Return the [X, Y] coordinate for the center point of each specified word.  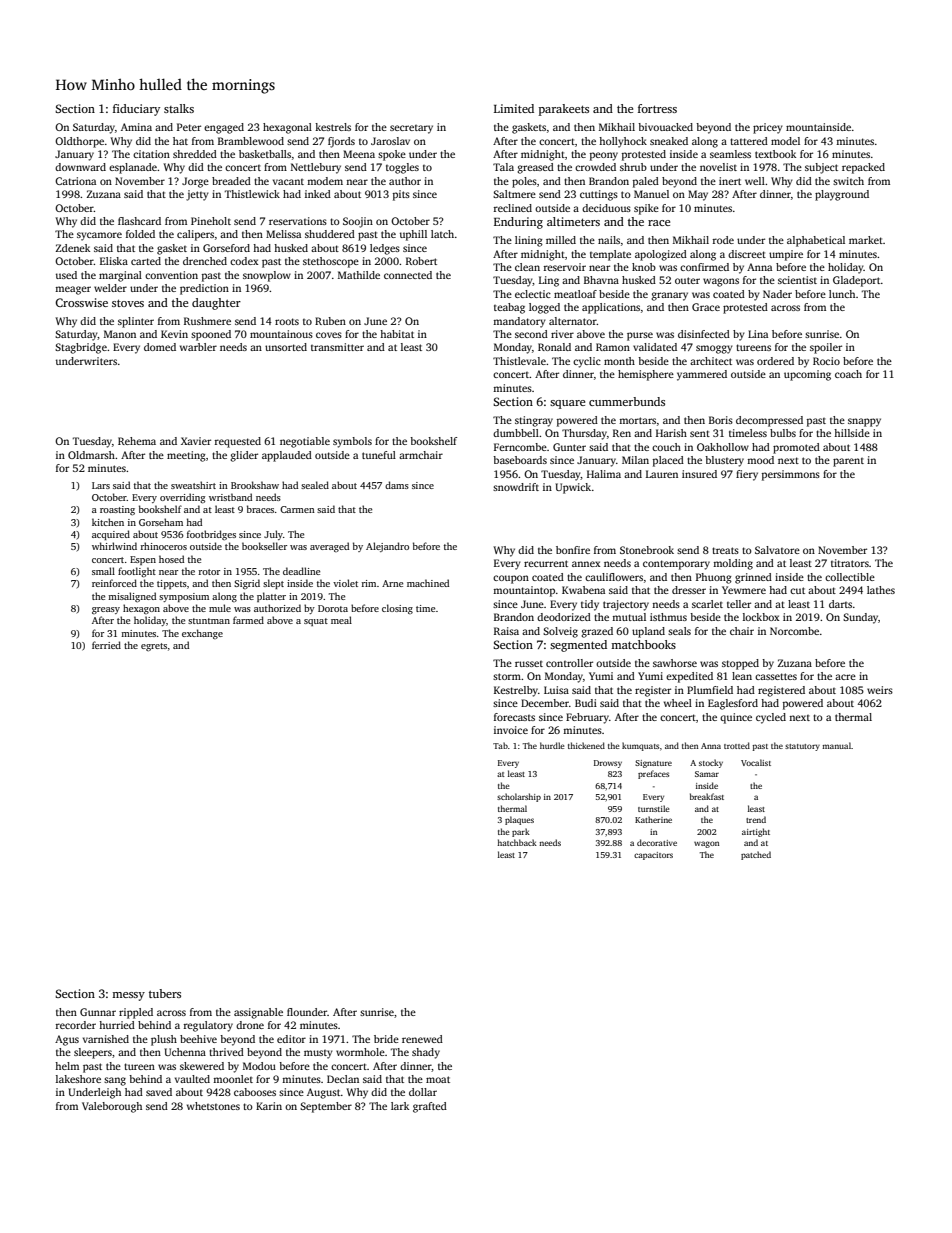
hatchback [517, 842]
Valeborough [112, 1107]
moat [438, 1079]
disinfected [704, 334]
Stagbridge [81, 348]
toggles [402, 168]
